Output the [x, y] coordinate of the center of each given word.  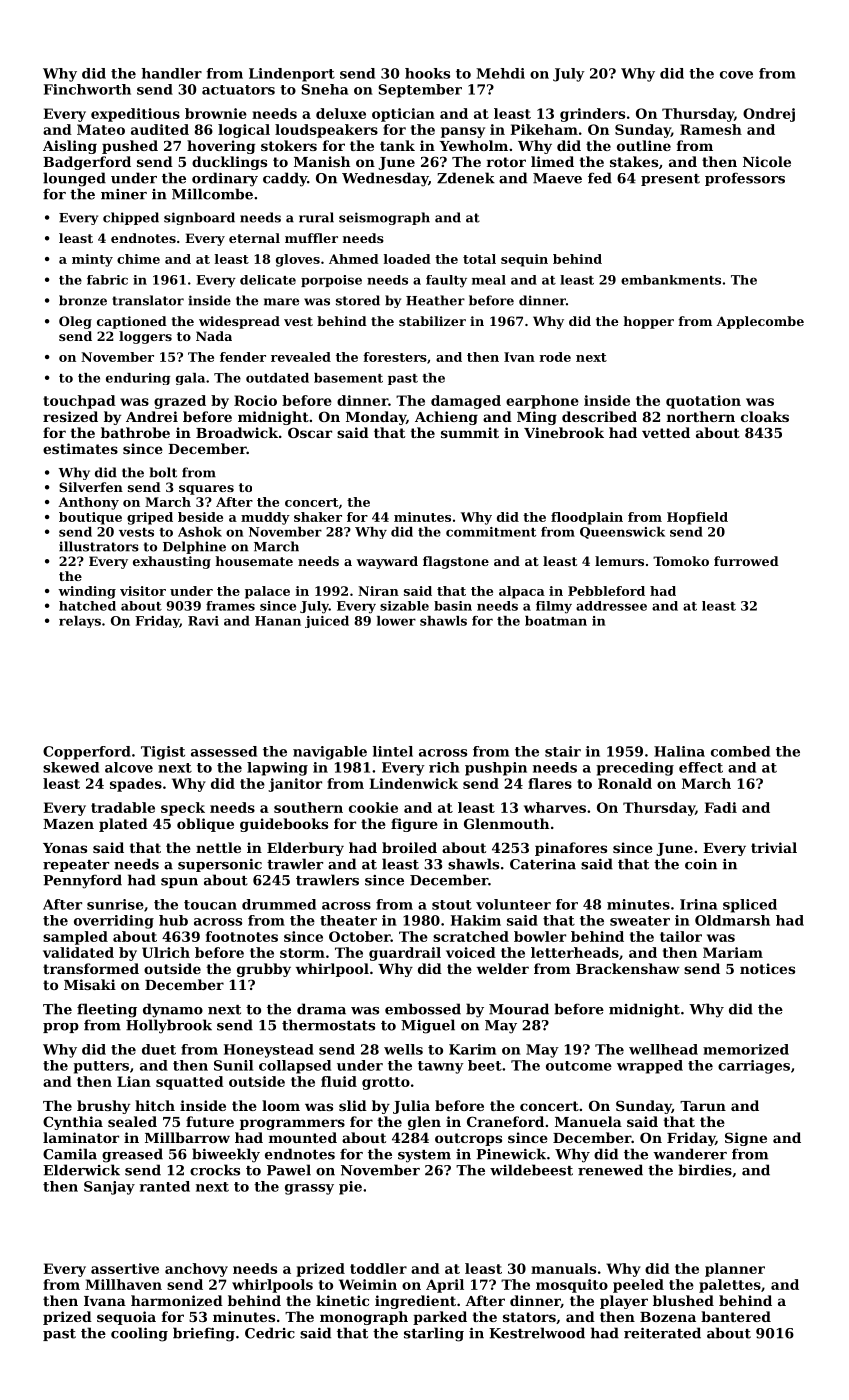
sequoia [126, 1318]
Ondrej [769, 115]
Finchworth [87, 89]
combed [740, 751]
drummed [279, 904]
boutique [90, 518]
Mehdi [500, 73]
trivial [774, 847]
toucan [210, 905]
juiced [327, 622]
